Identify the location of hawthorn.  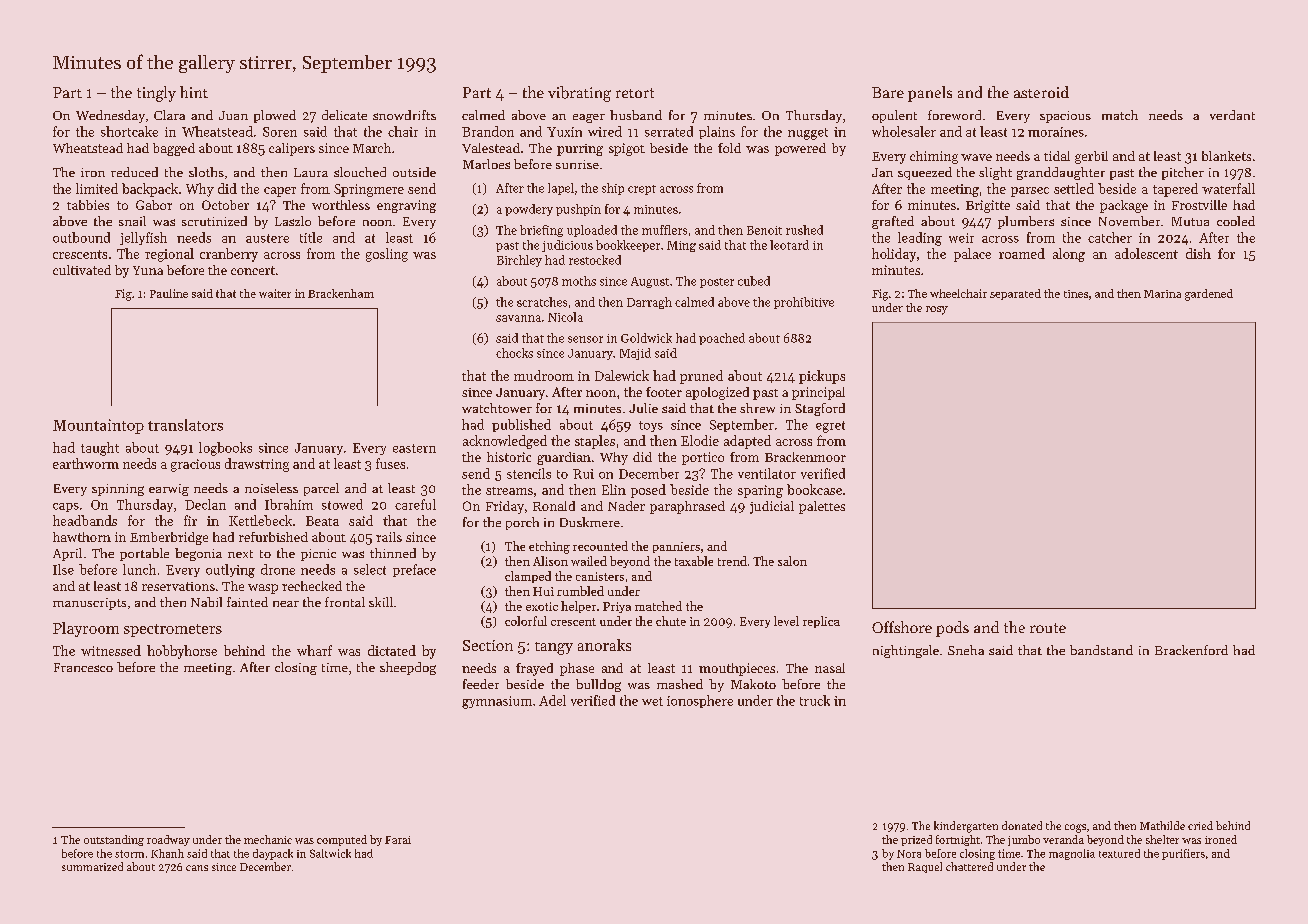
(82, 537).
